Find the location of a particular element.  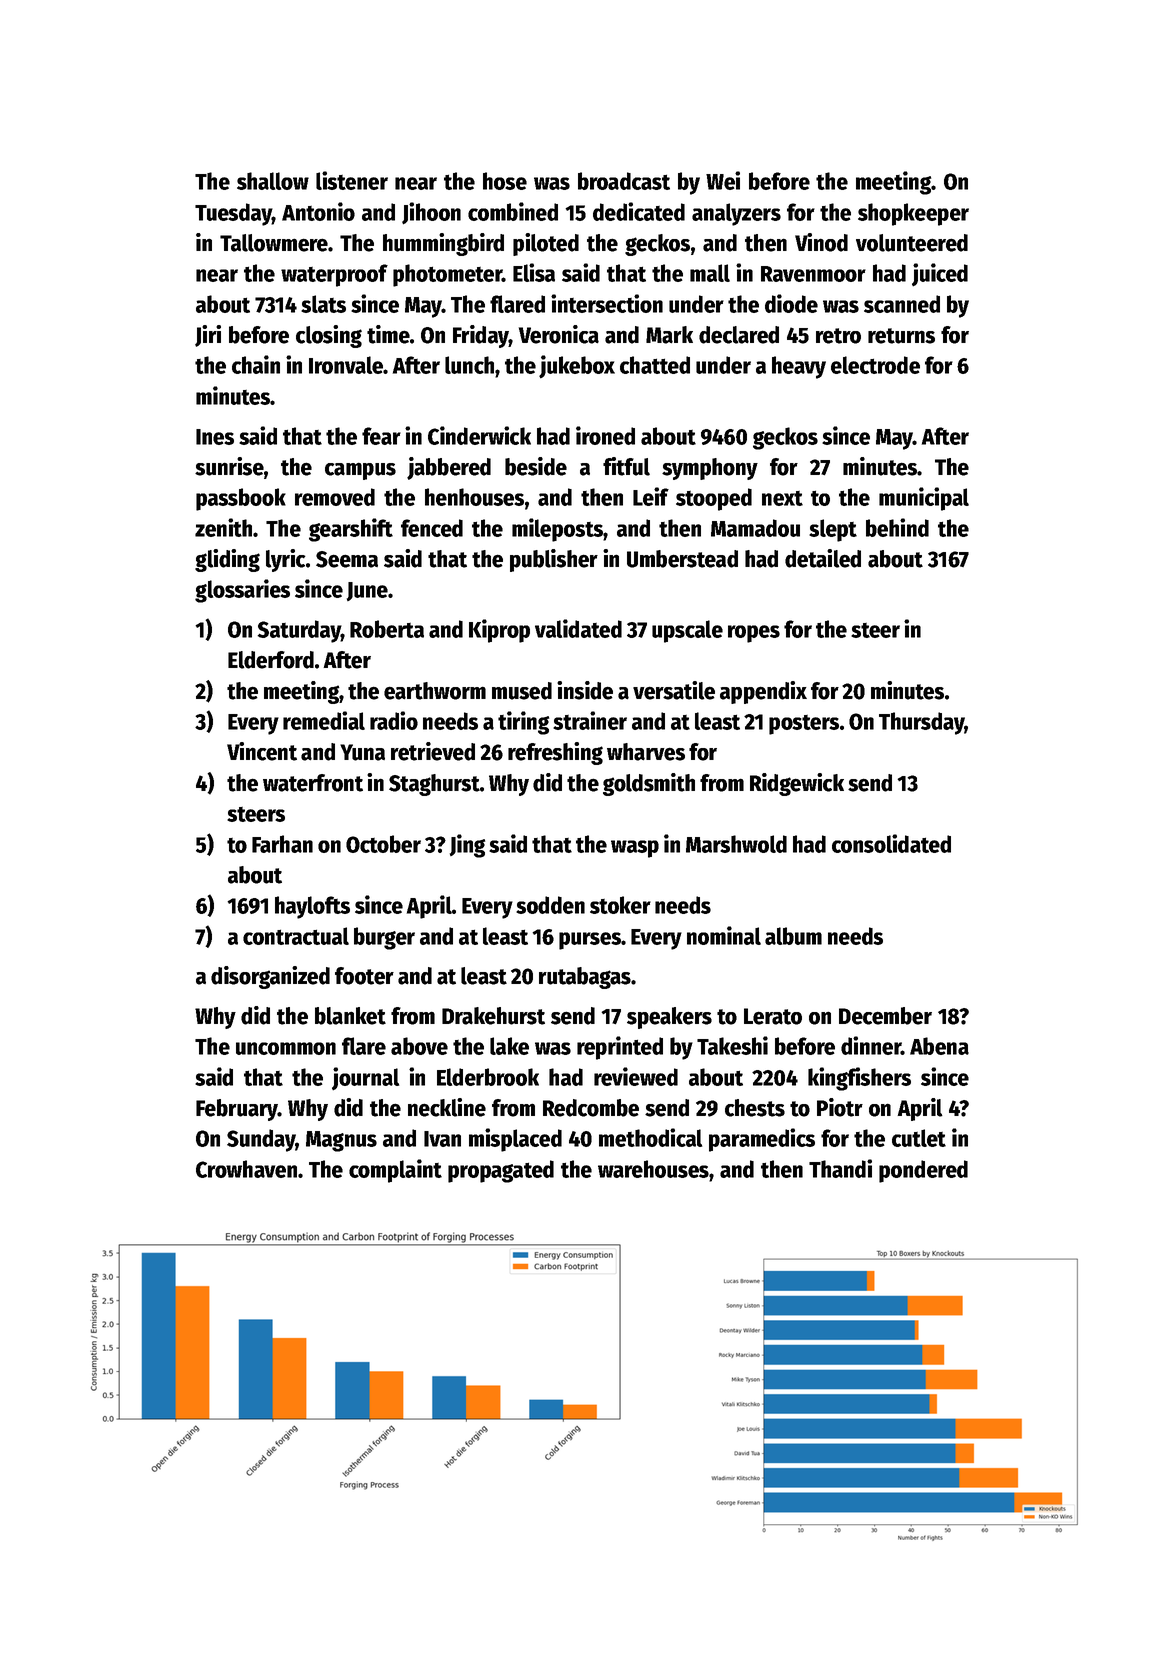

detailed is located at coordinates (823, 558).
